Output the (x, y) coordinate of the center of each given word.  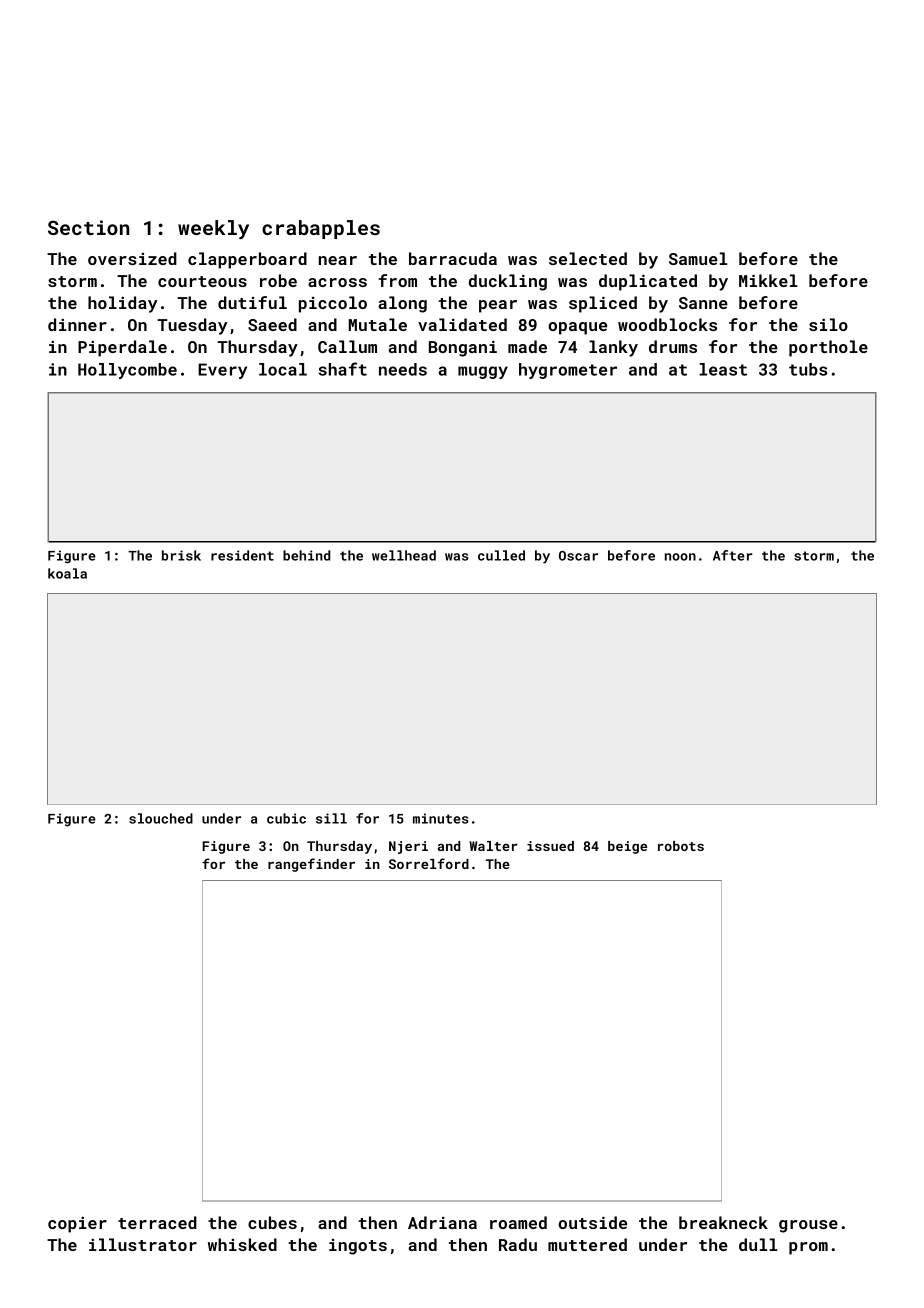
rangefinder (311, 865)
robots (681, 846)
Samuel (698, 258)
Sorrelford (429, 863)
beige (627, 847)
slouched (161, 818)
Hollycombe (127, 371)
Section (88, 227)
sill (331, 818)
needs (403, 369)
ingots (358, 1247)
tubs (808, 369)
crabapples (321, 229)
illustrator (143, 1244)
